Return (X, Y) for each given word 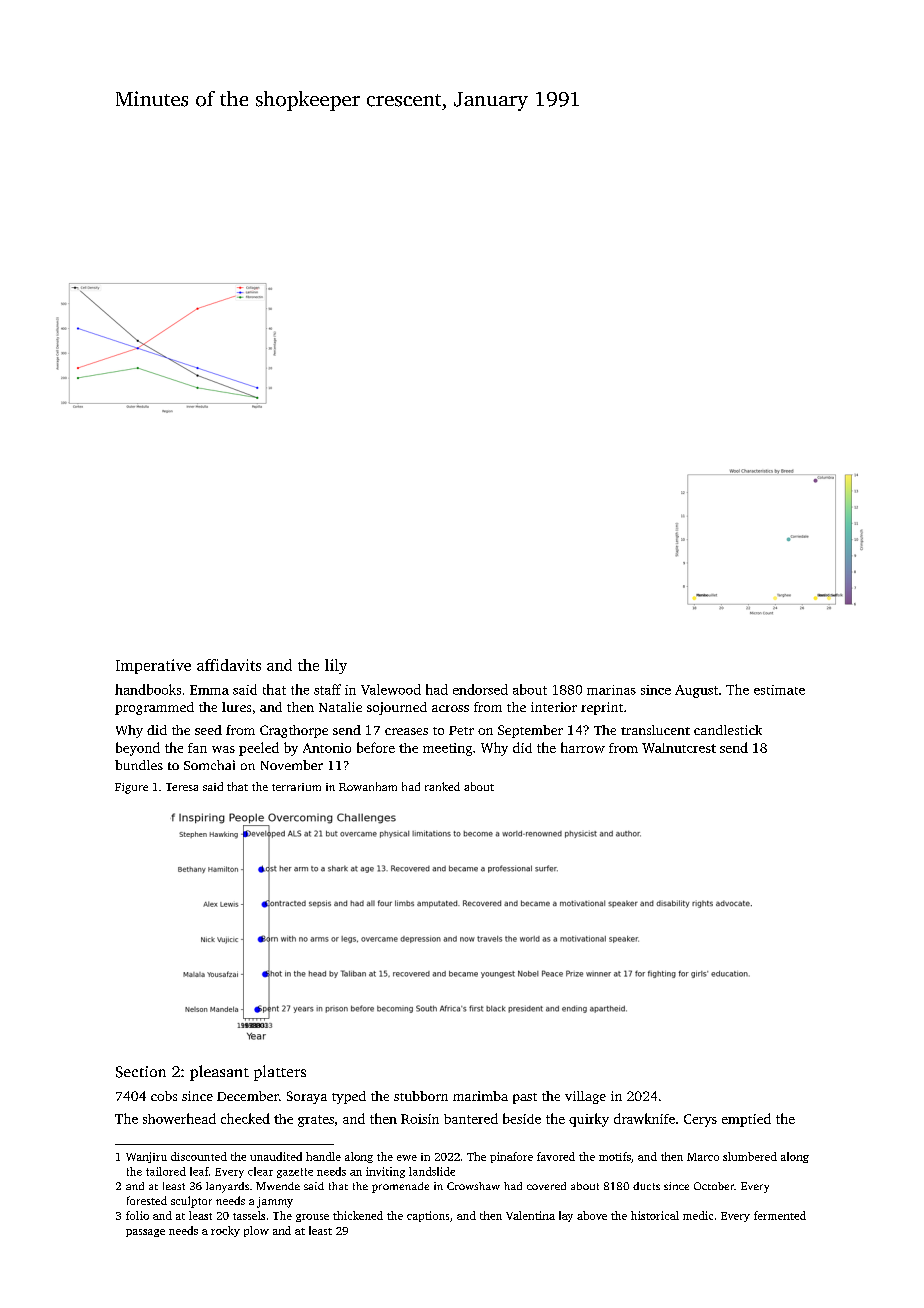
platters (280, 1073)
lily (336, 666)
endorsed (480, 689)
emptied (746, 1120)
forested (147, 1200)
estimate (779, 690)
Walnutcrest (679, 748)
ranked (442, 786)
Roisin (420, 1119)
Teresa (182, 787)
